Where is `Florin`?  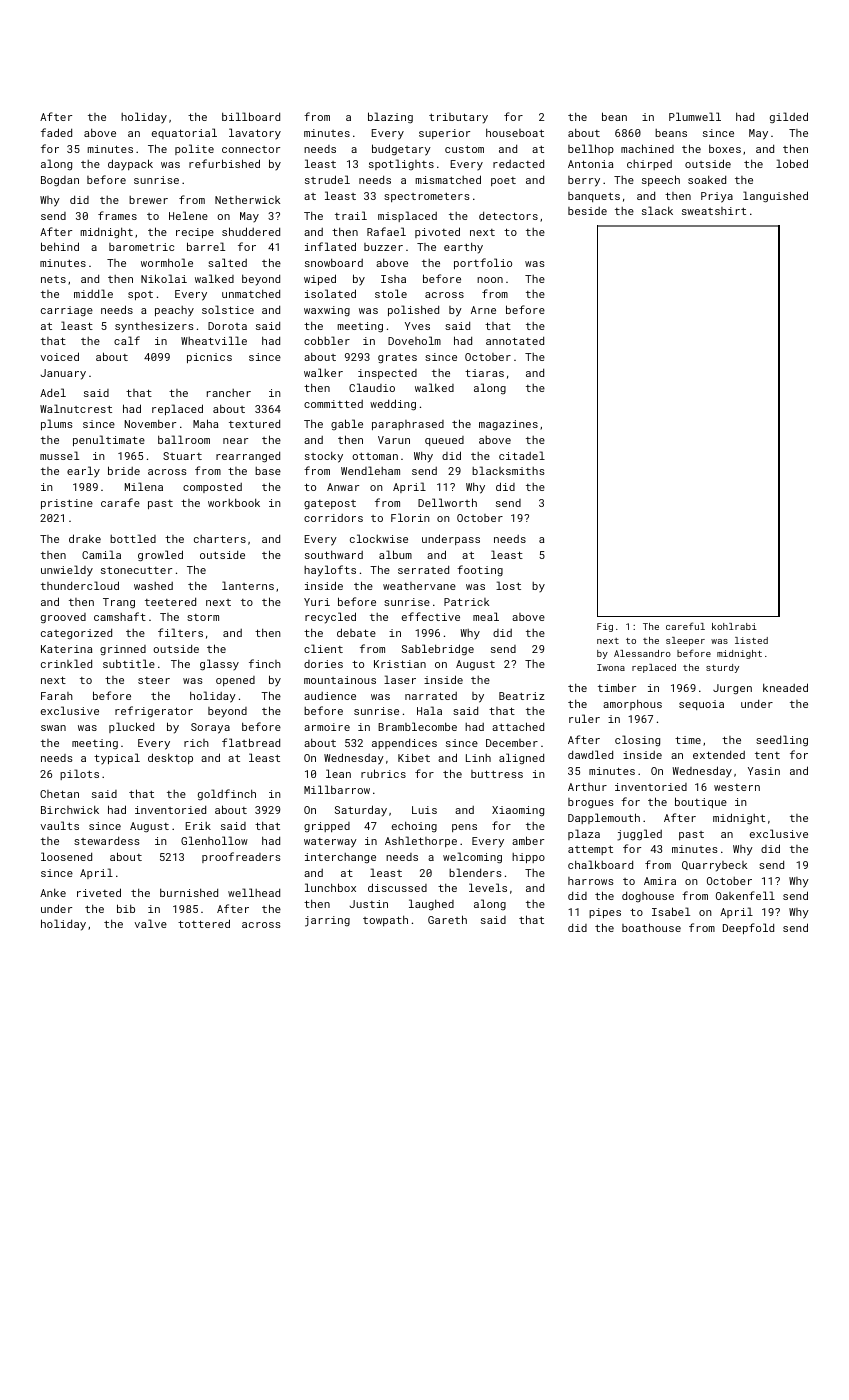 Florin is located at coordinates (410, 517).
